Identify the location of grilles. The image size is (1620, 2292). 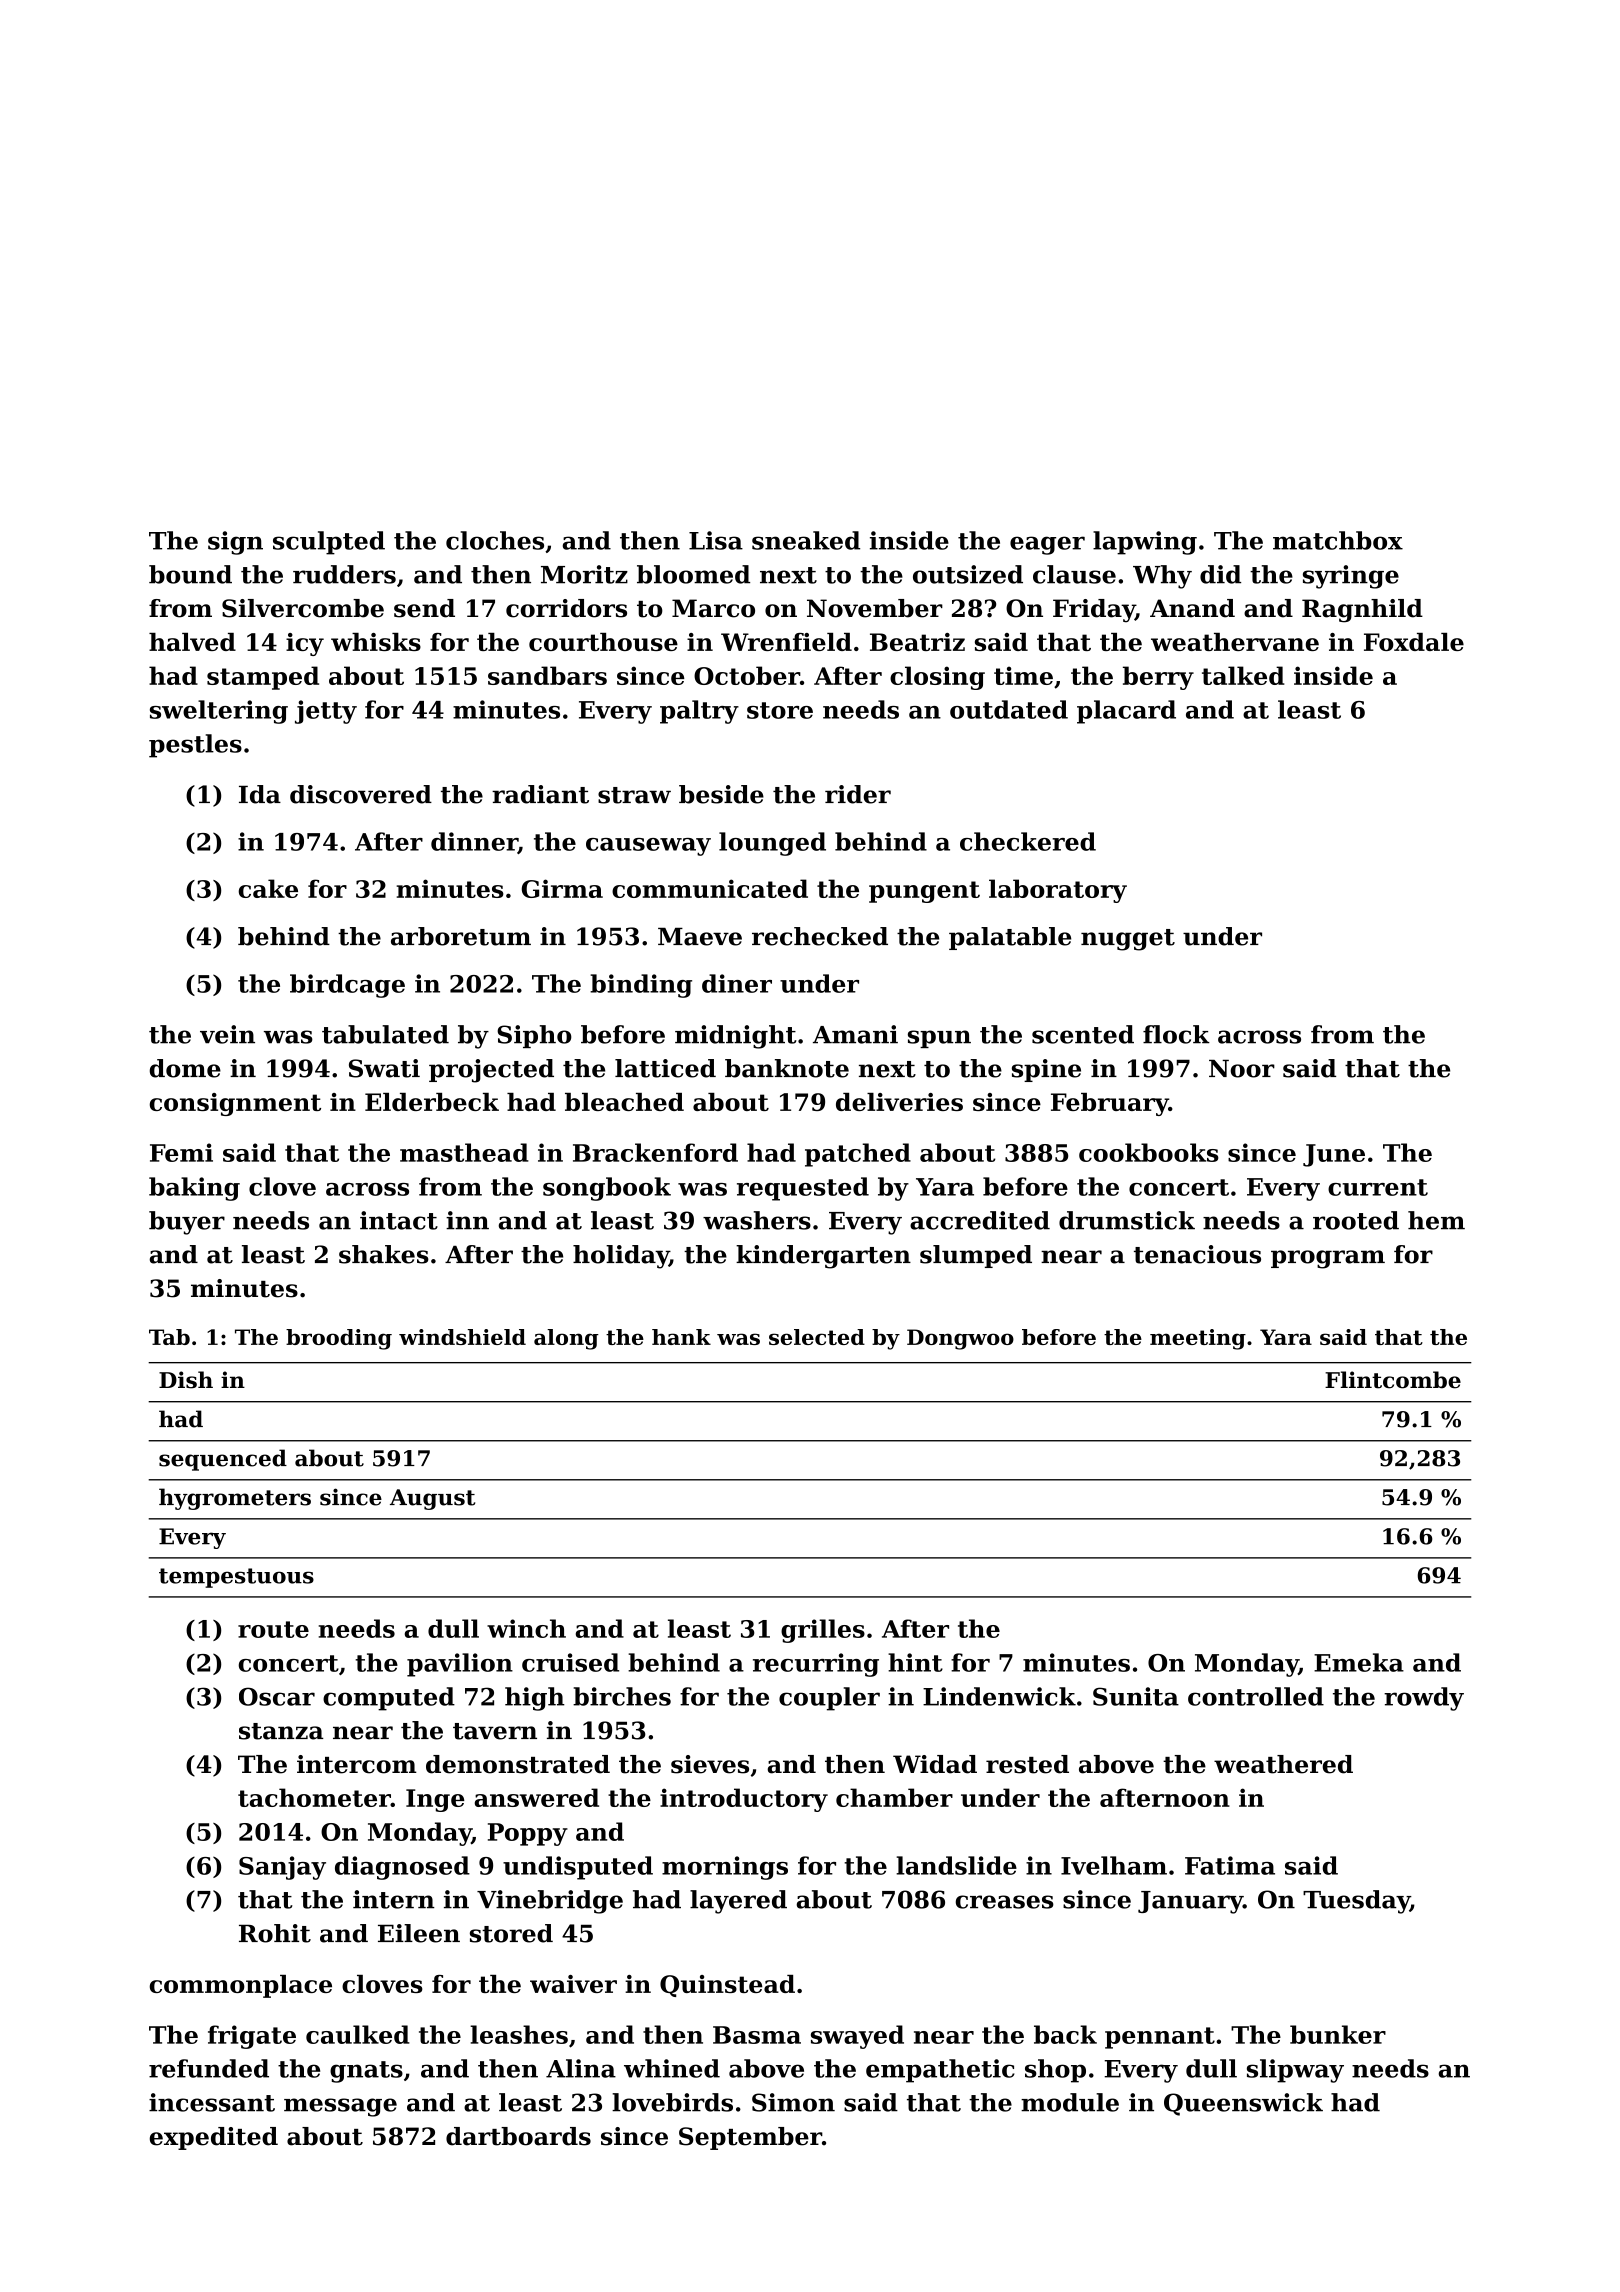
(823, 1631).
